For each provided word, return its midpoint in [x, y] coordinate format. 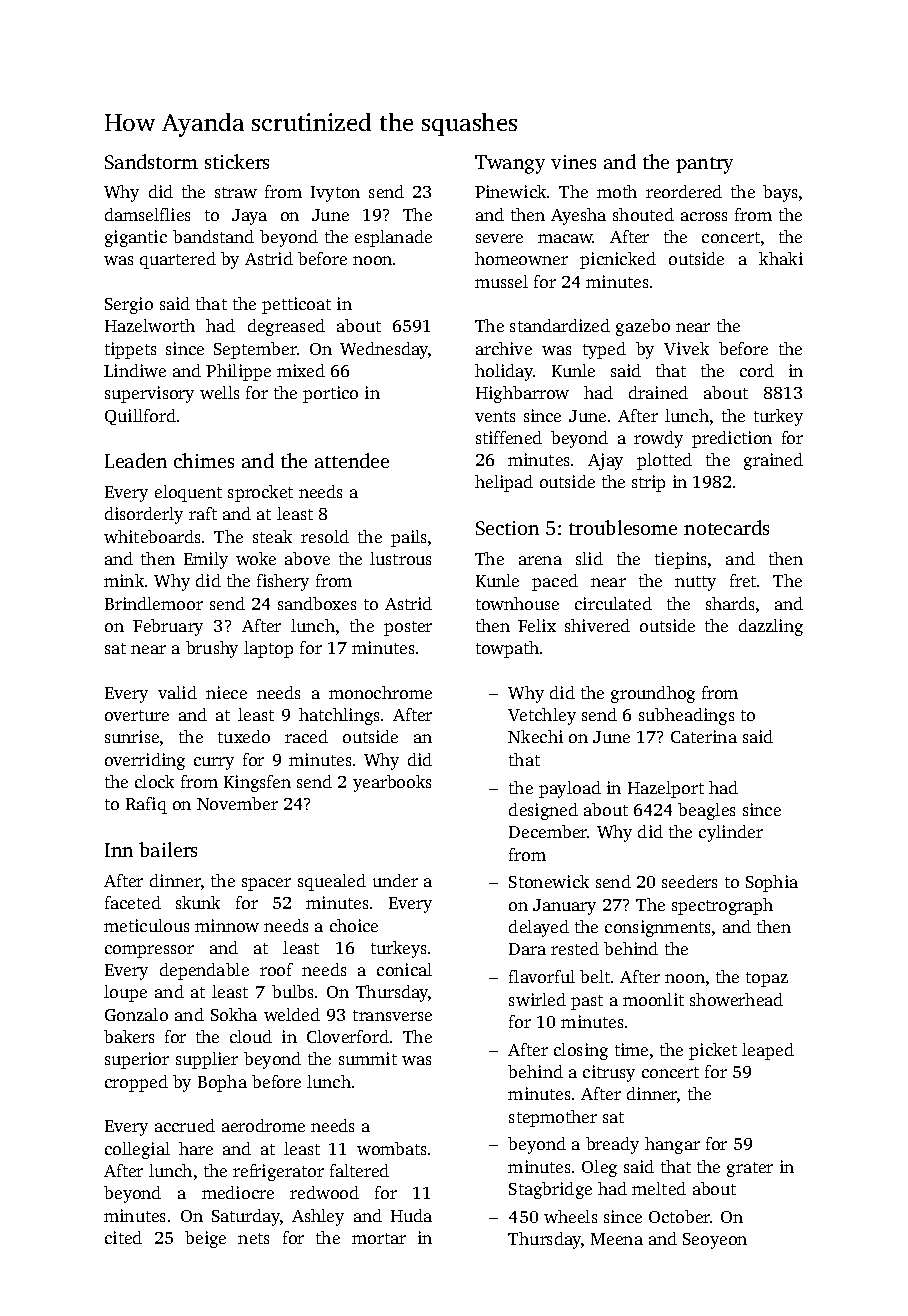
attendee [352, 460]
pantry [704, 165]
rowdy [658, 439]
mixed [301, 370]
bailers [168, 849]
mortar [379, 1238]
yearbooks [392, 783]
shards [730, 603]
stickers [237, 161]
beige [205, 1239]
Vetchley [542, 716]
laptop [268, 649]
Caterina [704, 736]
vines [573, 162]
